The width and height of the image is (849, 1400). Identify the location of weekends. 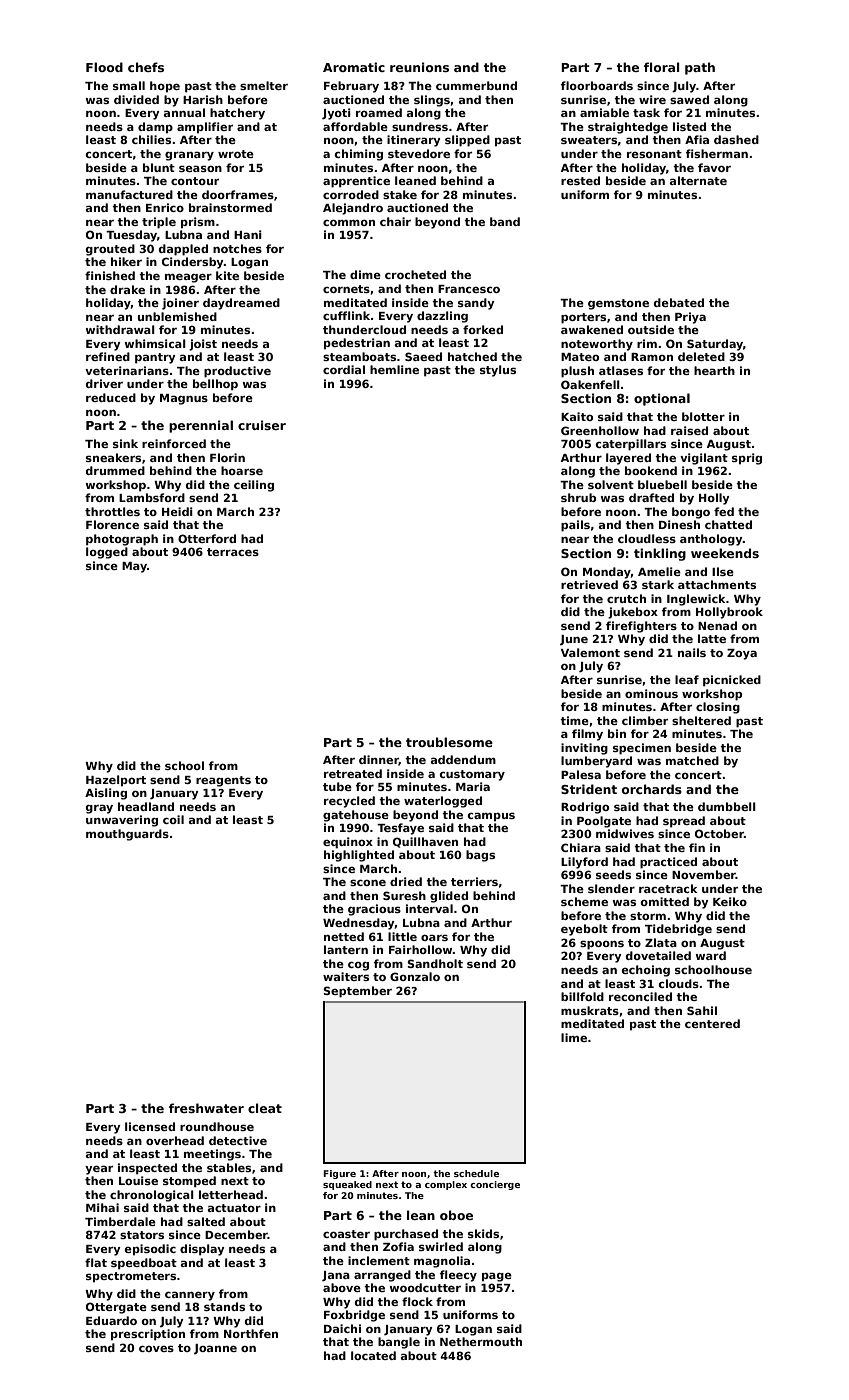
(725, 553).
